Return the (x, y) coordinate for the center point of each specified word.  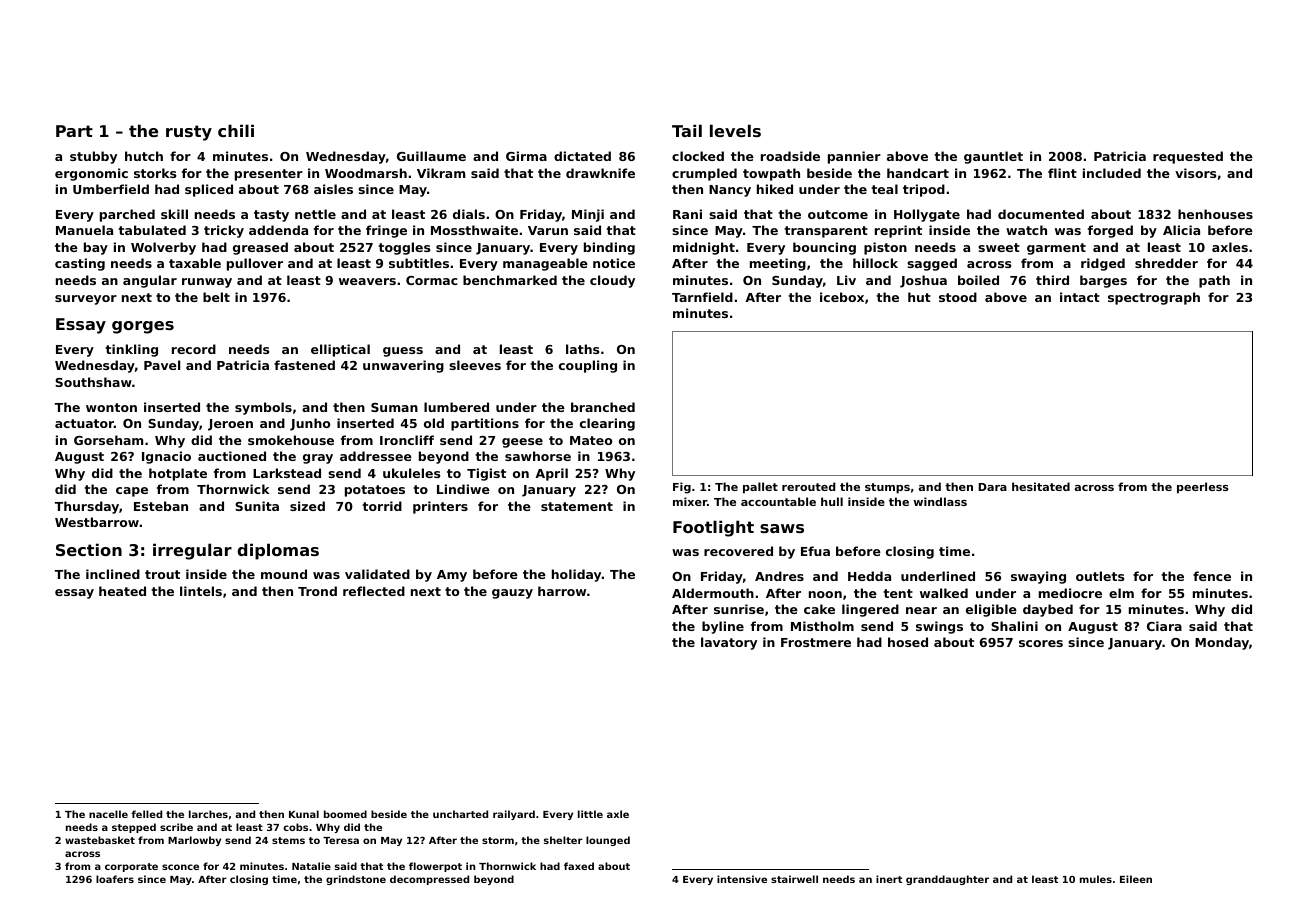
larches (208, 814)
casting (80, 264)
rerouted (809, 486)
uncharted (460, 814)
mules (1096, 879)
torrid (382, 506)
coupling (588, 366)
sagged (932, 264)
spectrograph (1154, 298)
